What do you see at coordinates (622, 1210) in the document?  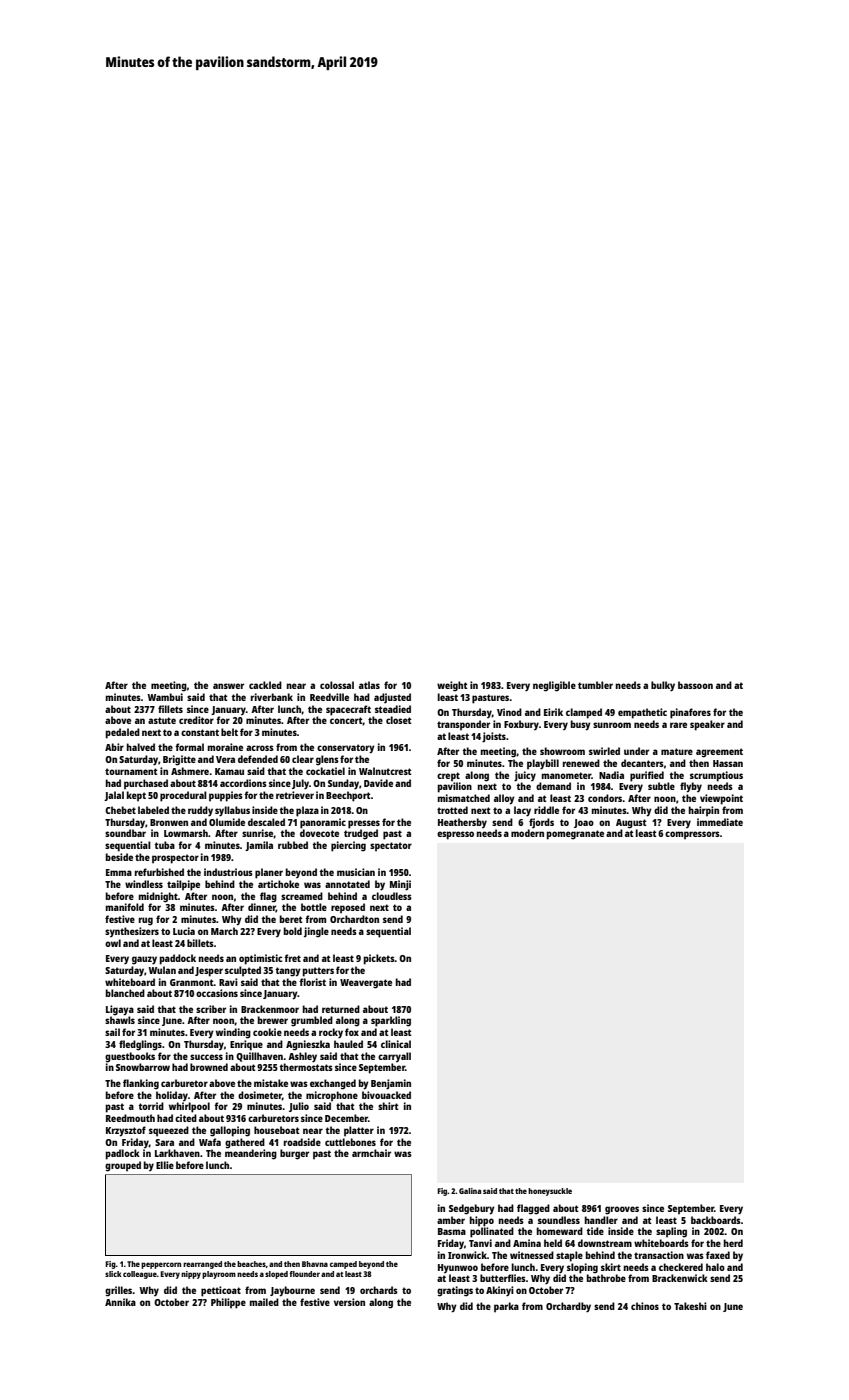 I see `grooves` at bounding box center [622, 1210].
